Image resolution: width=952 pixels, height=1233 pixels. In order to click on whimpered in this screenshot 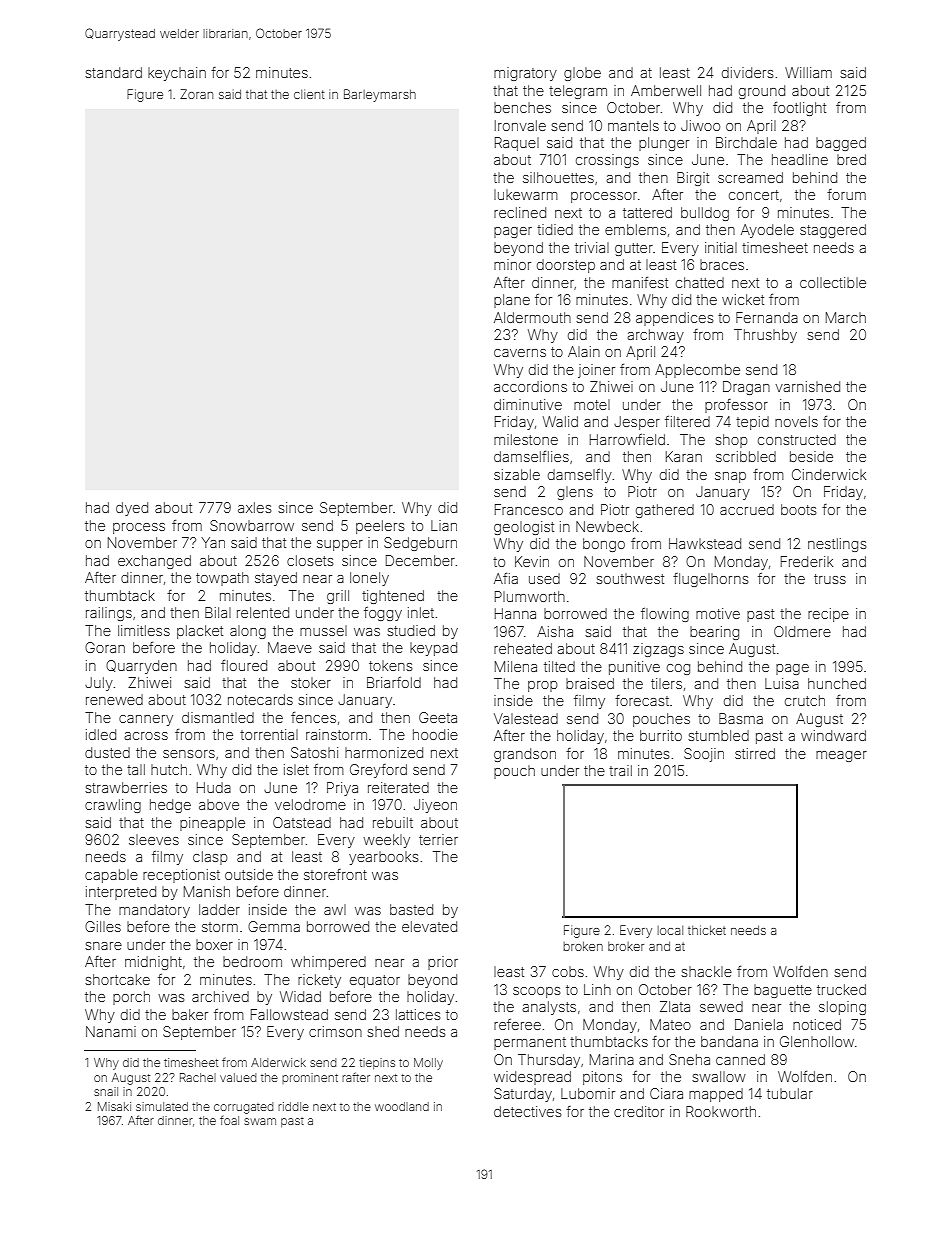, I will do `click(328, 963)`.
